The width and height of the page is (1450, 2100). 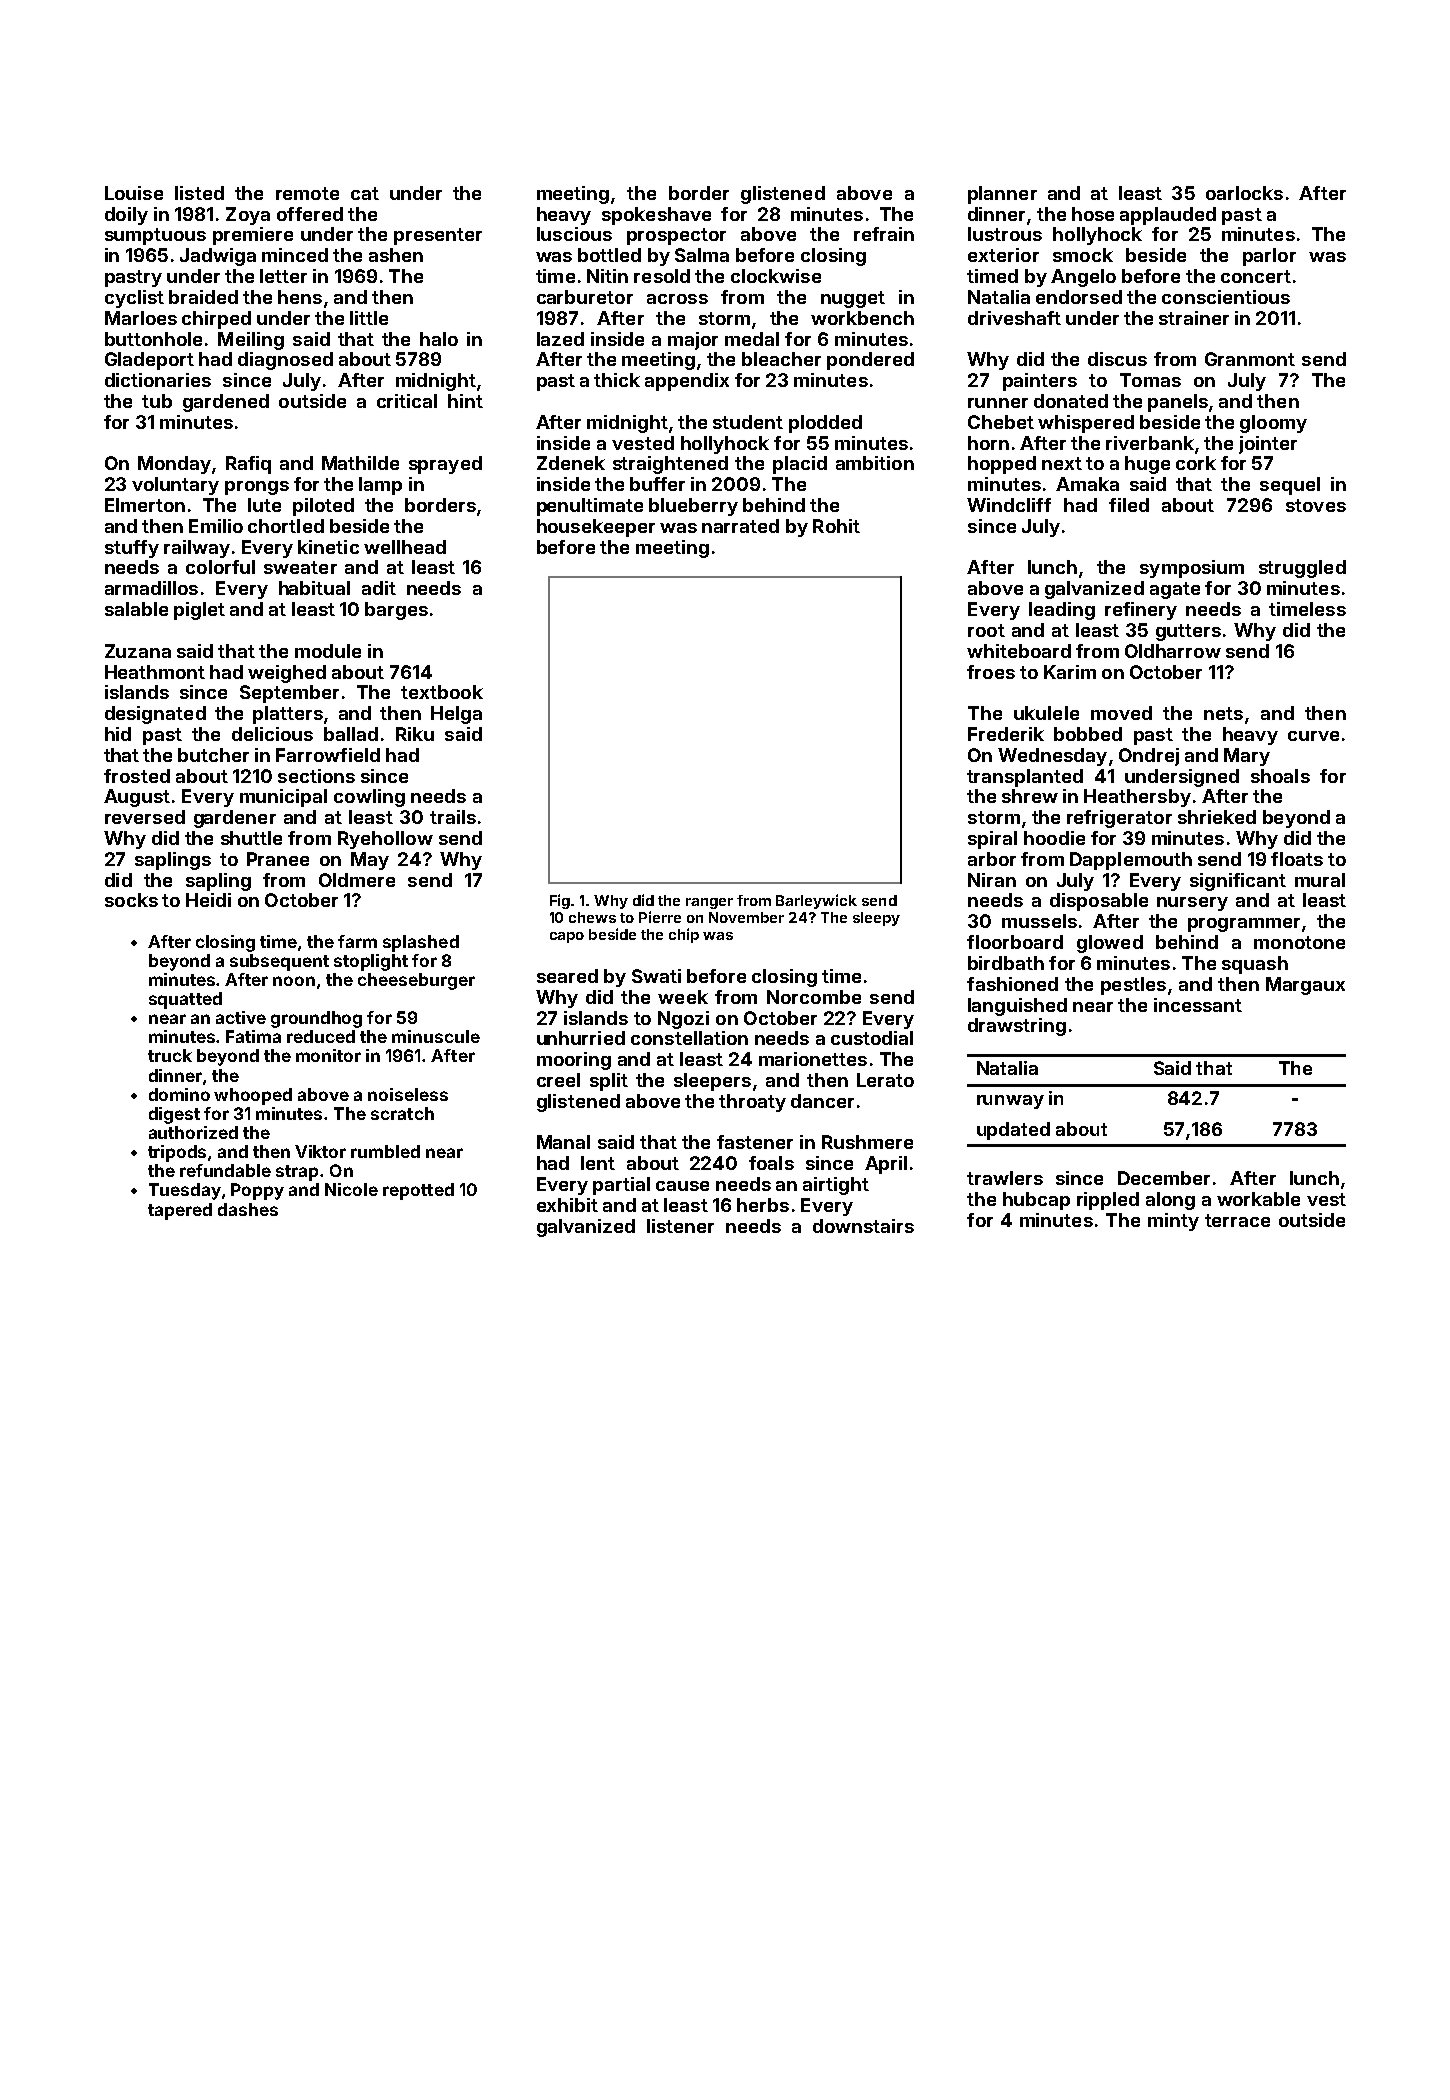 What do you see at coordinates (134, 193) in the page?
I see `Louise` at bounding box center [134, 193].
